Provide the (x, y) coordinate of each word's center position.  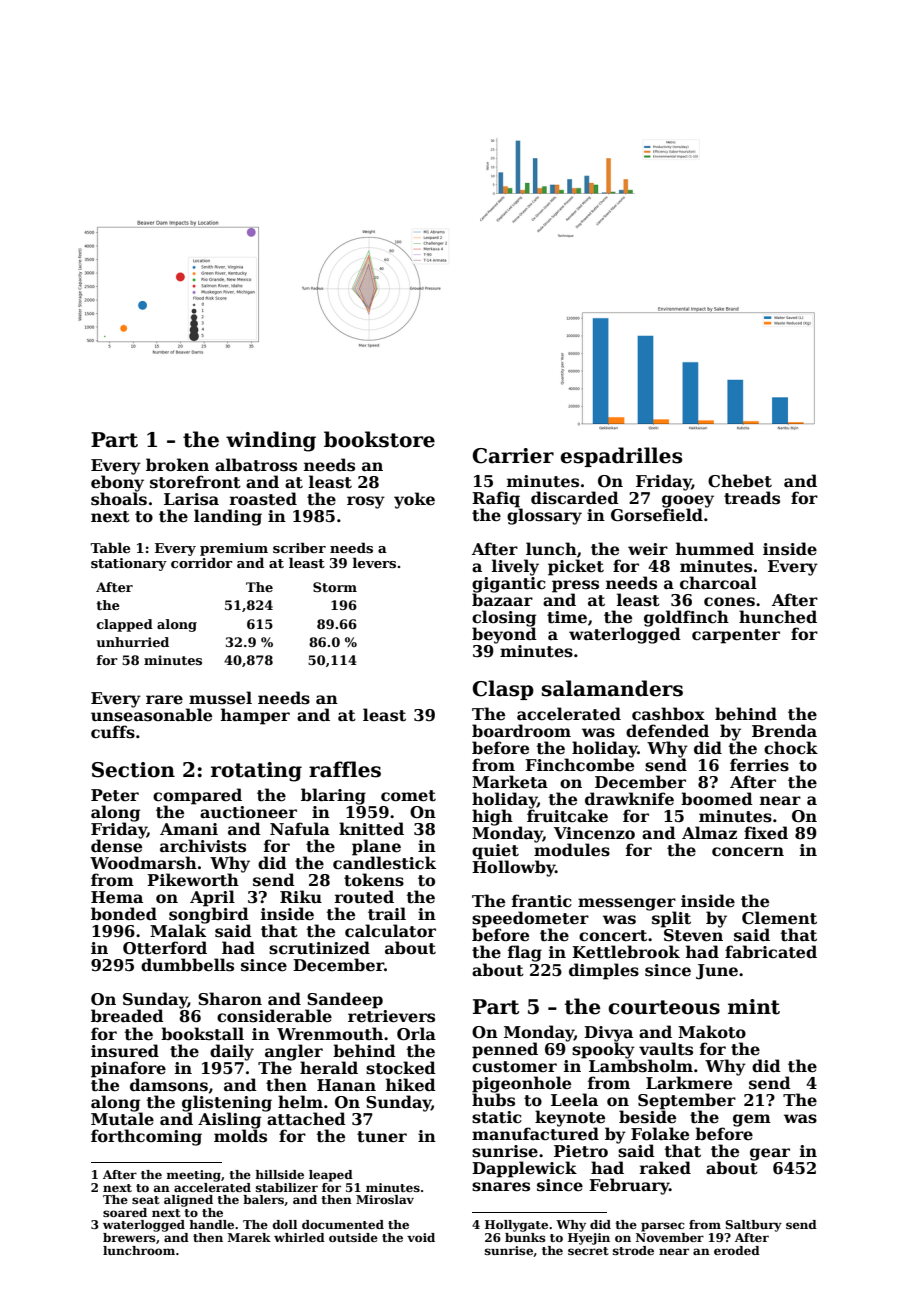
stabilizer (287, 1187)
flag (525, 953)
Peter (115, 795)
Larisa (191, 499)
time (567, 617)
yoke (414, 500)
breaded (127, 1016)
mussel (220, 698)
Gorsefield (657, 515)
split (671, 919)
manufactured (535, 1134)
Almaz (709, 832)
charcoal (718, 583)
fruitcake (567, 816)
